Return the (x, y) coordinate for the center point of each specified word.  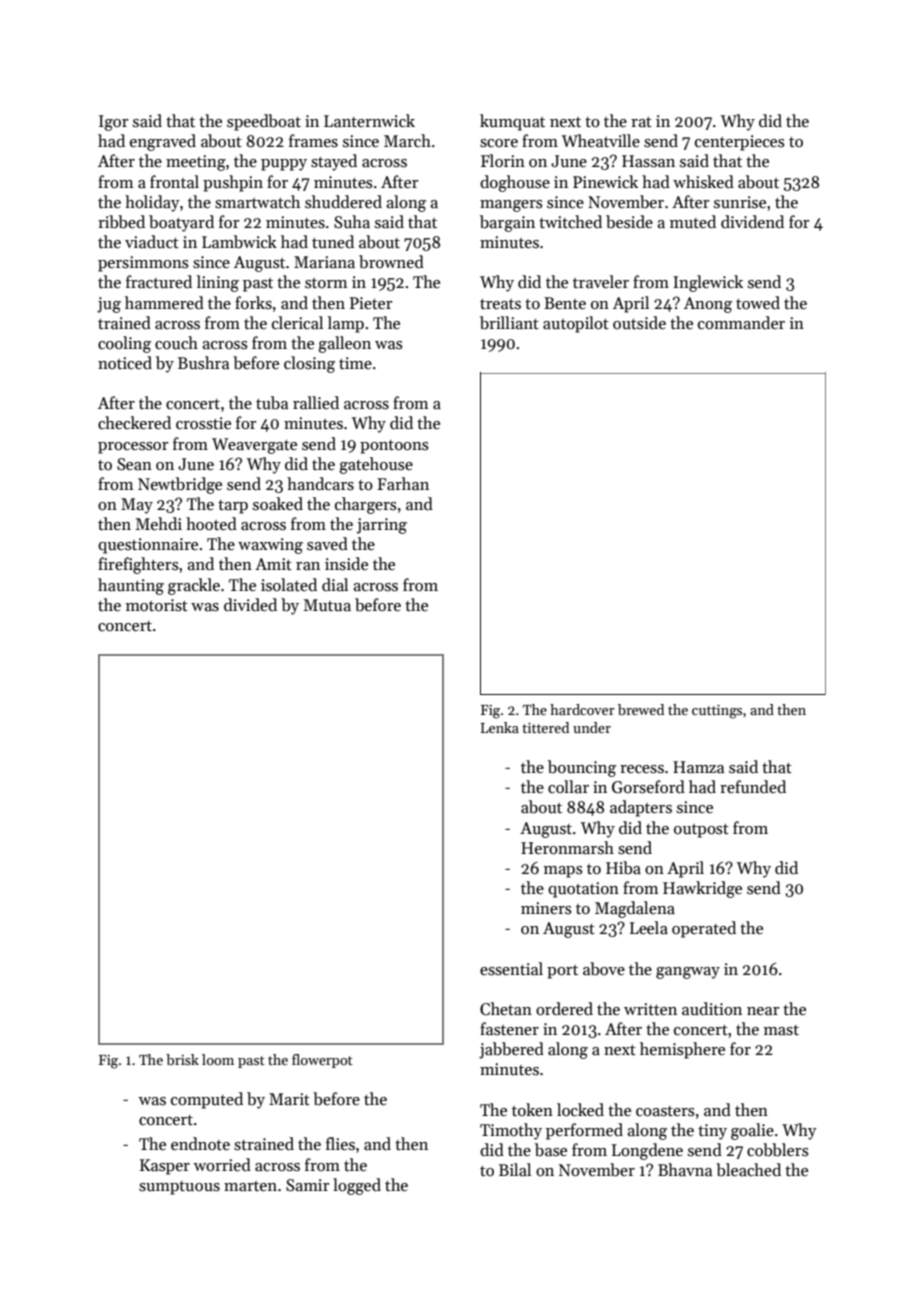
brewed (641, 709)
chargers (366, 505)
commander (741, 323)
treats (500, 304)
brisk (182, 1059)
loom (218, 1059)
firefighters (138, 565)
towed (758, 302)
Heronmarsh (567, 848)
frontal (174, 182)
